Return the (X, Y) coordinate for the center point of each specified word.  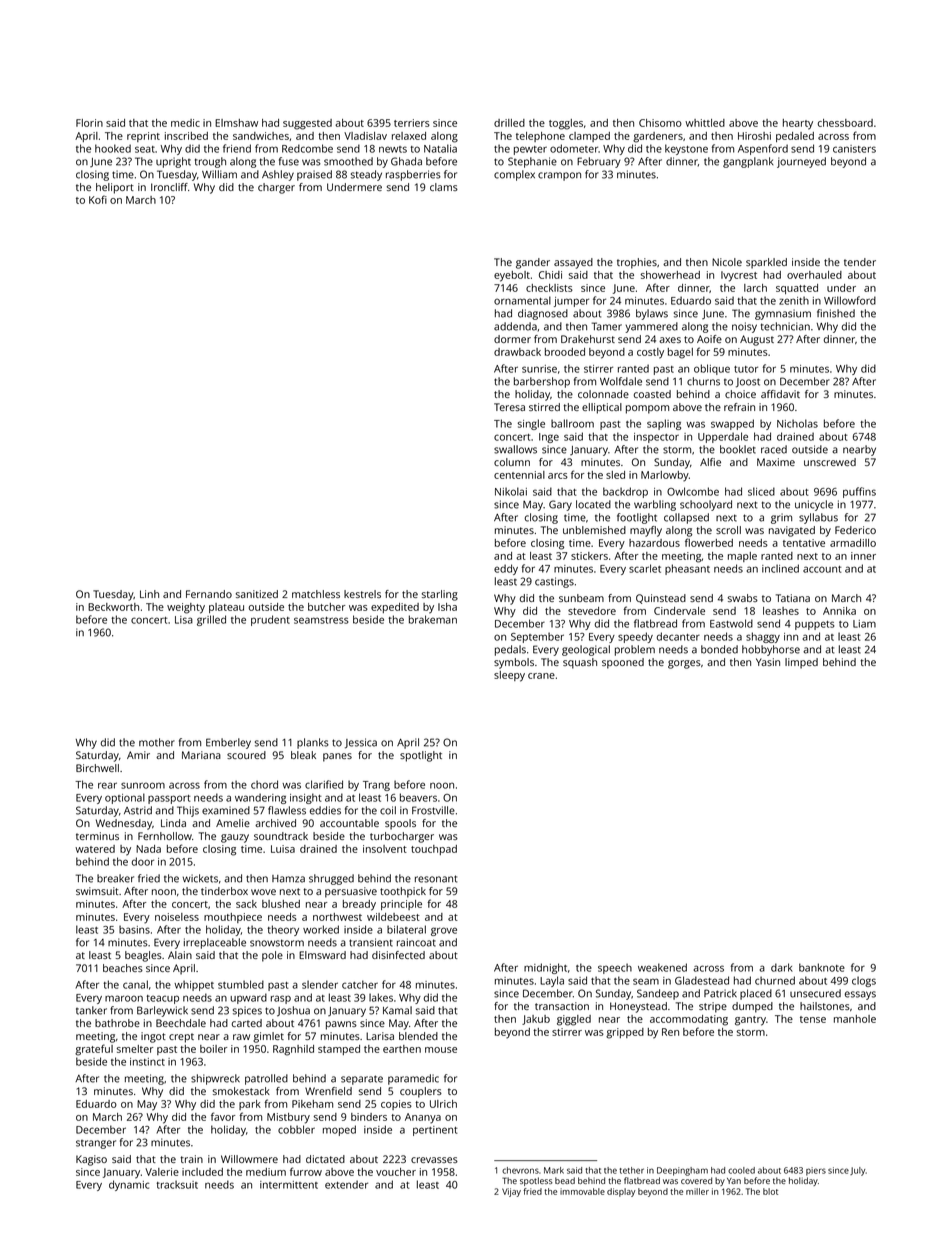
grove (444, 931)
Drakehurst (588, 339)
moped (339, 1130)
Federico (855, 530)
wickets (200, 878)
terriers (412, 123)
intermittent (289, 1185)
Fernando (209, 594)
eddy (506, 569)
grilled (211, 620)
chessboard (845, 123)
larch (755, 288)
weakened (662, 967)
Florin (89, 123)
